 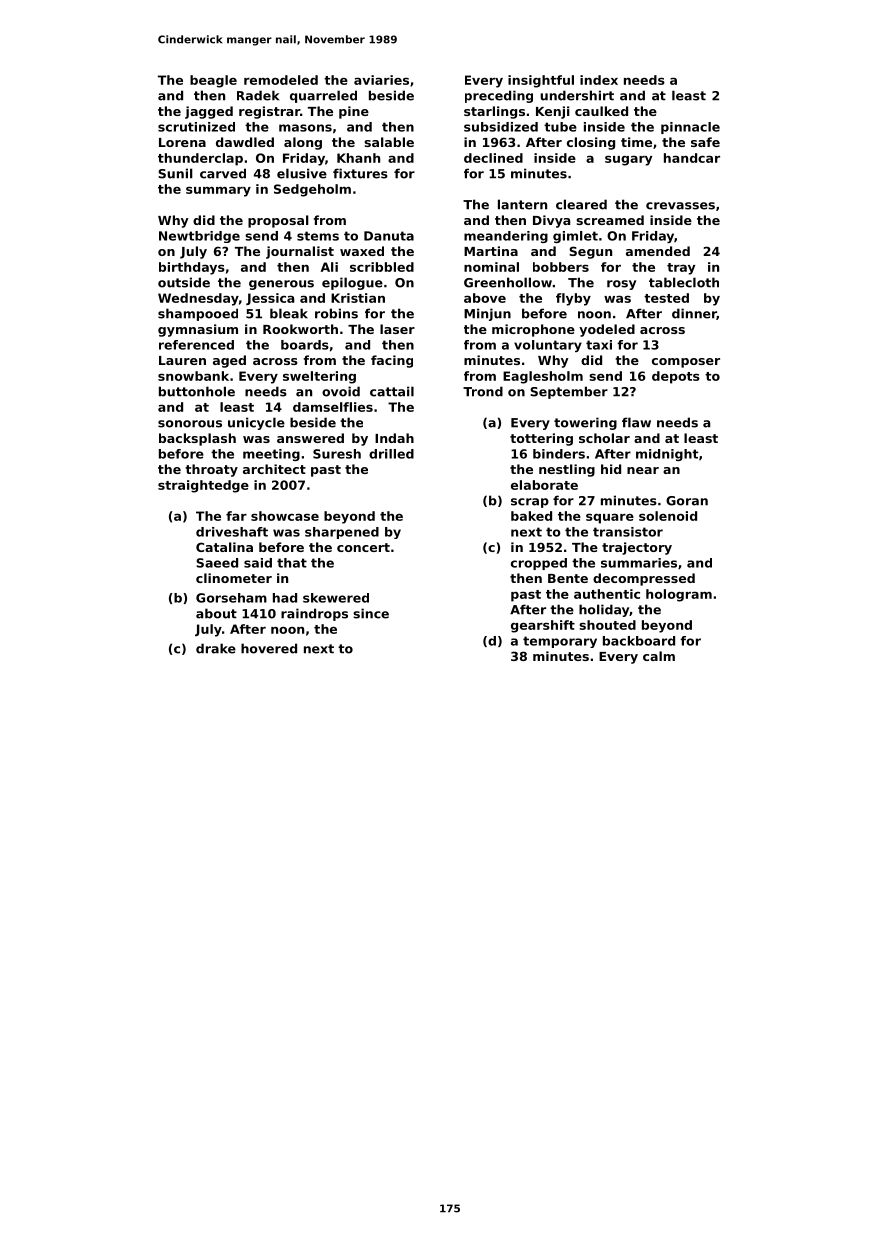 What do you see at coordinates (381, 80) in the page?
I see `aviaries` at bounding box center [381, 80].
